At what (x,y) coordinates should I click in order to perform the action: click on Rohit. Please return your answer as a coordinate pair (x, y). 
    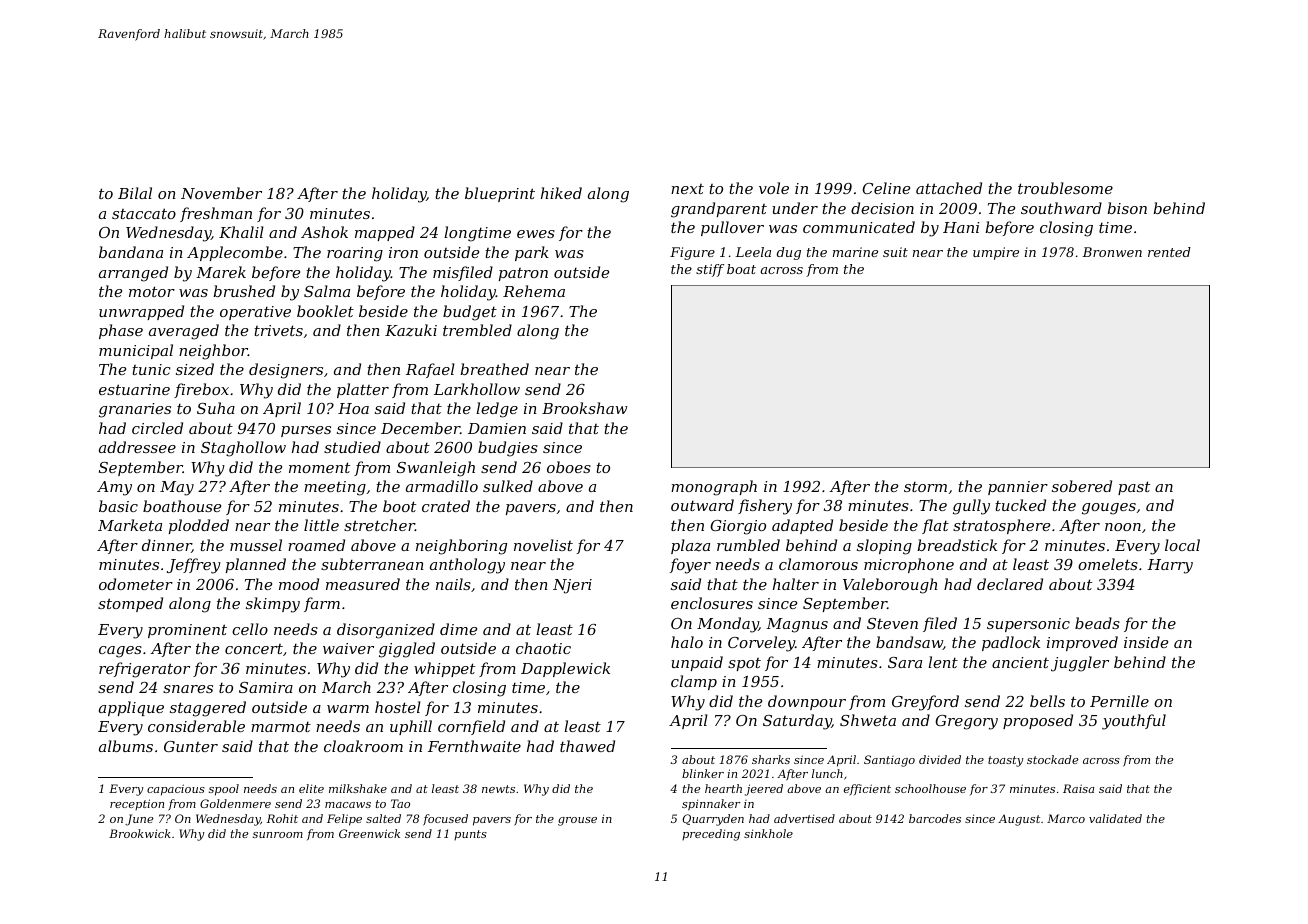
    Looking at the image, I should click on (282, 818).
